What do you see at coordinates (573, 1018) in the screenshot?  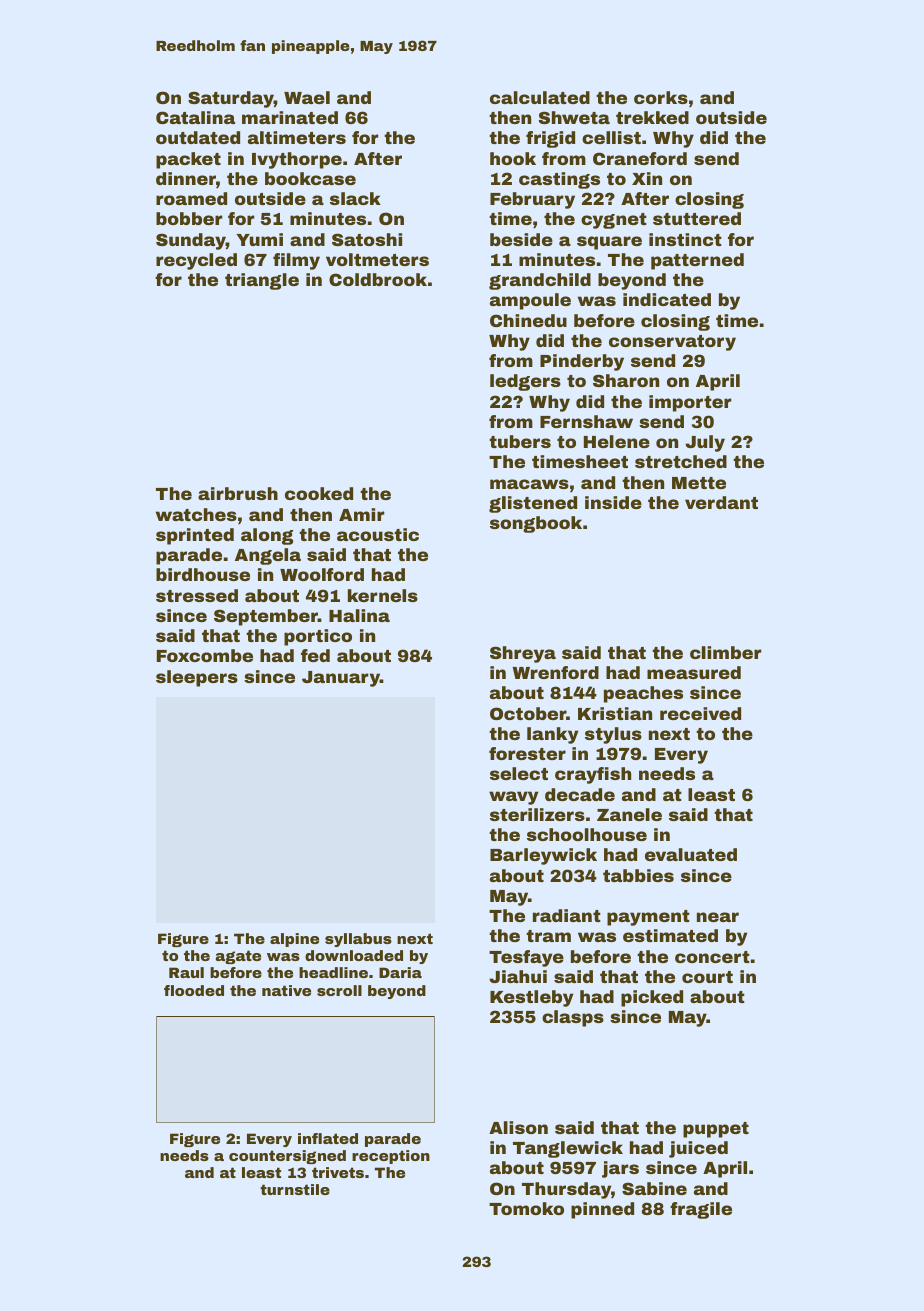 I see `clasps` at bounding box center [573, 1018].
